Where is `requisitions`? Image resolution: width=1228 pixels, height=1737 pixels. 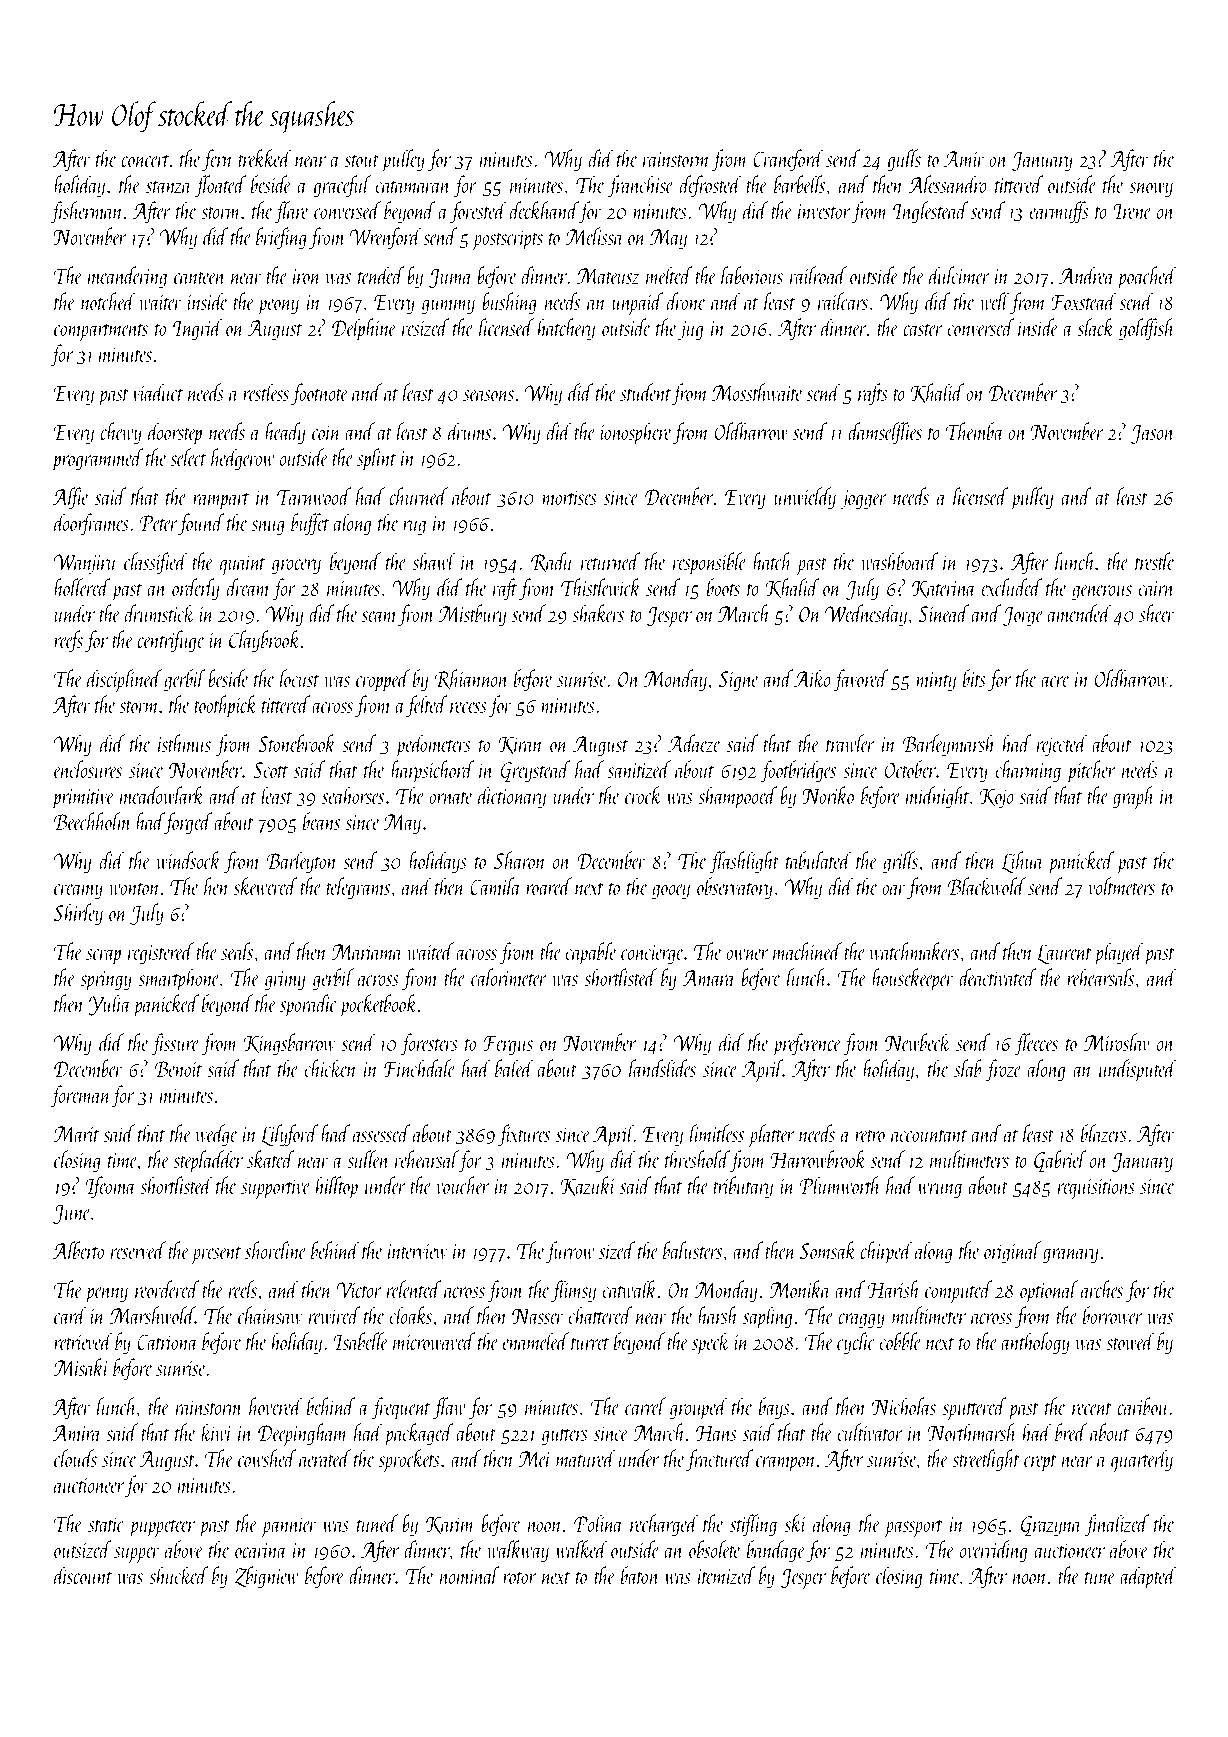
requisitions is located at coordinates (1096, 1189).
